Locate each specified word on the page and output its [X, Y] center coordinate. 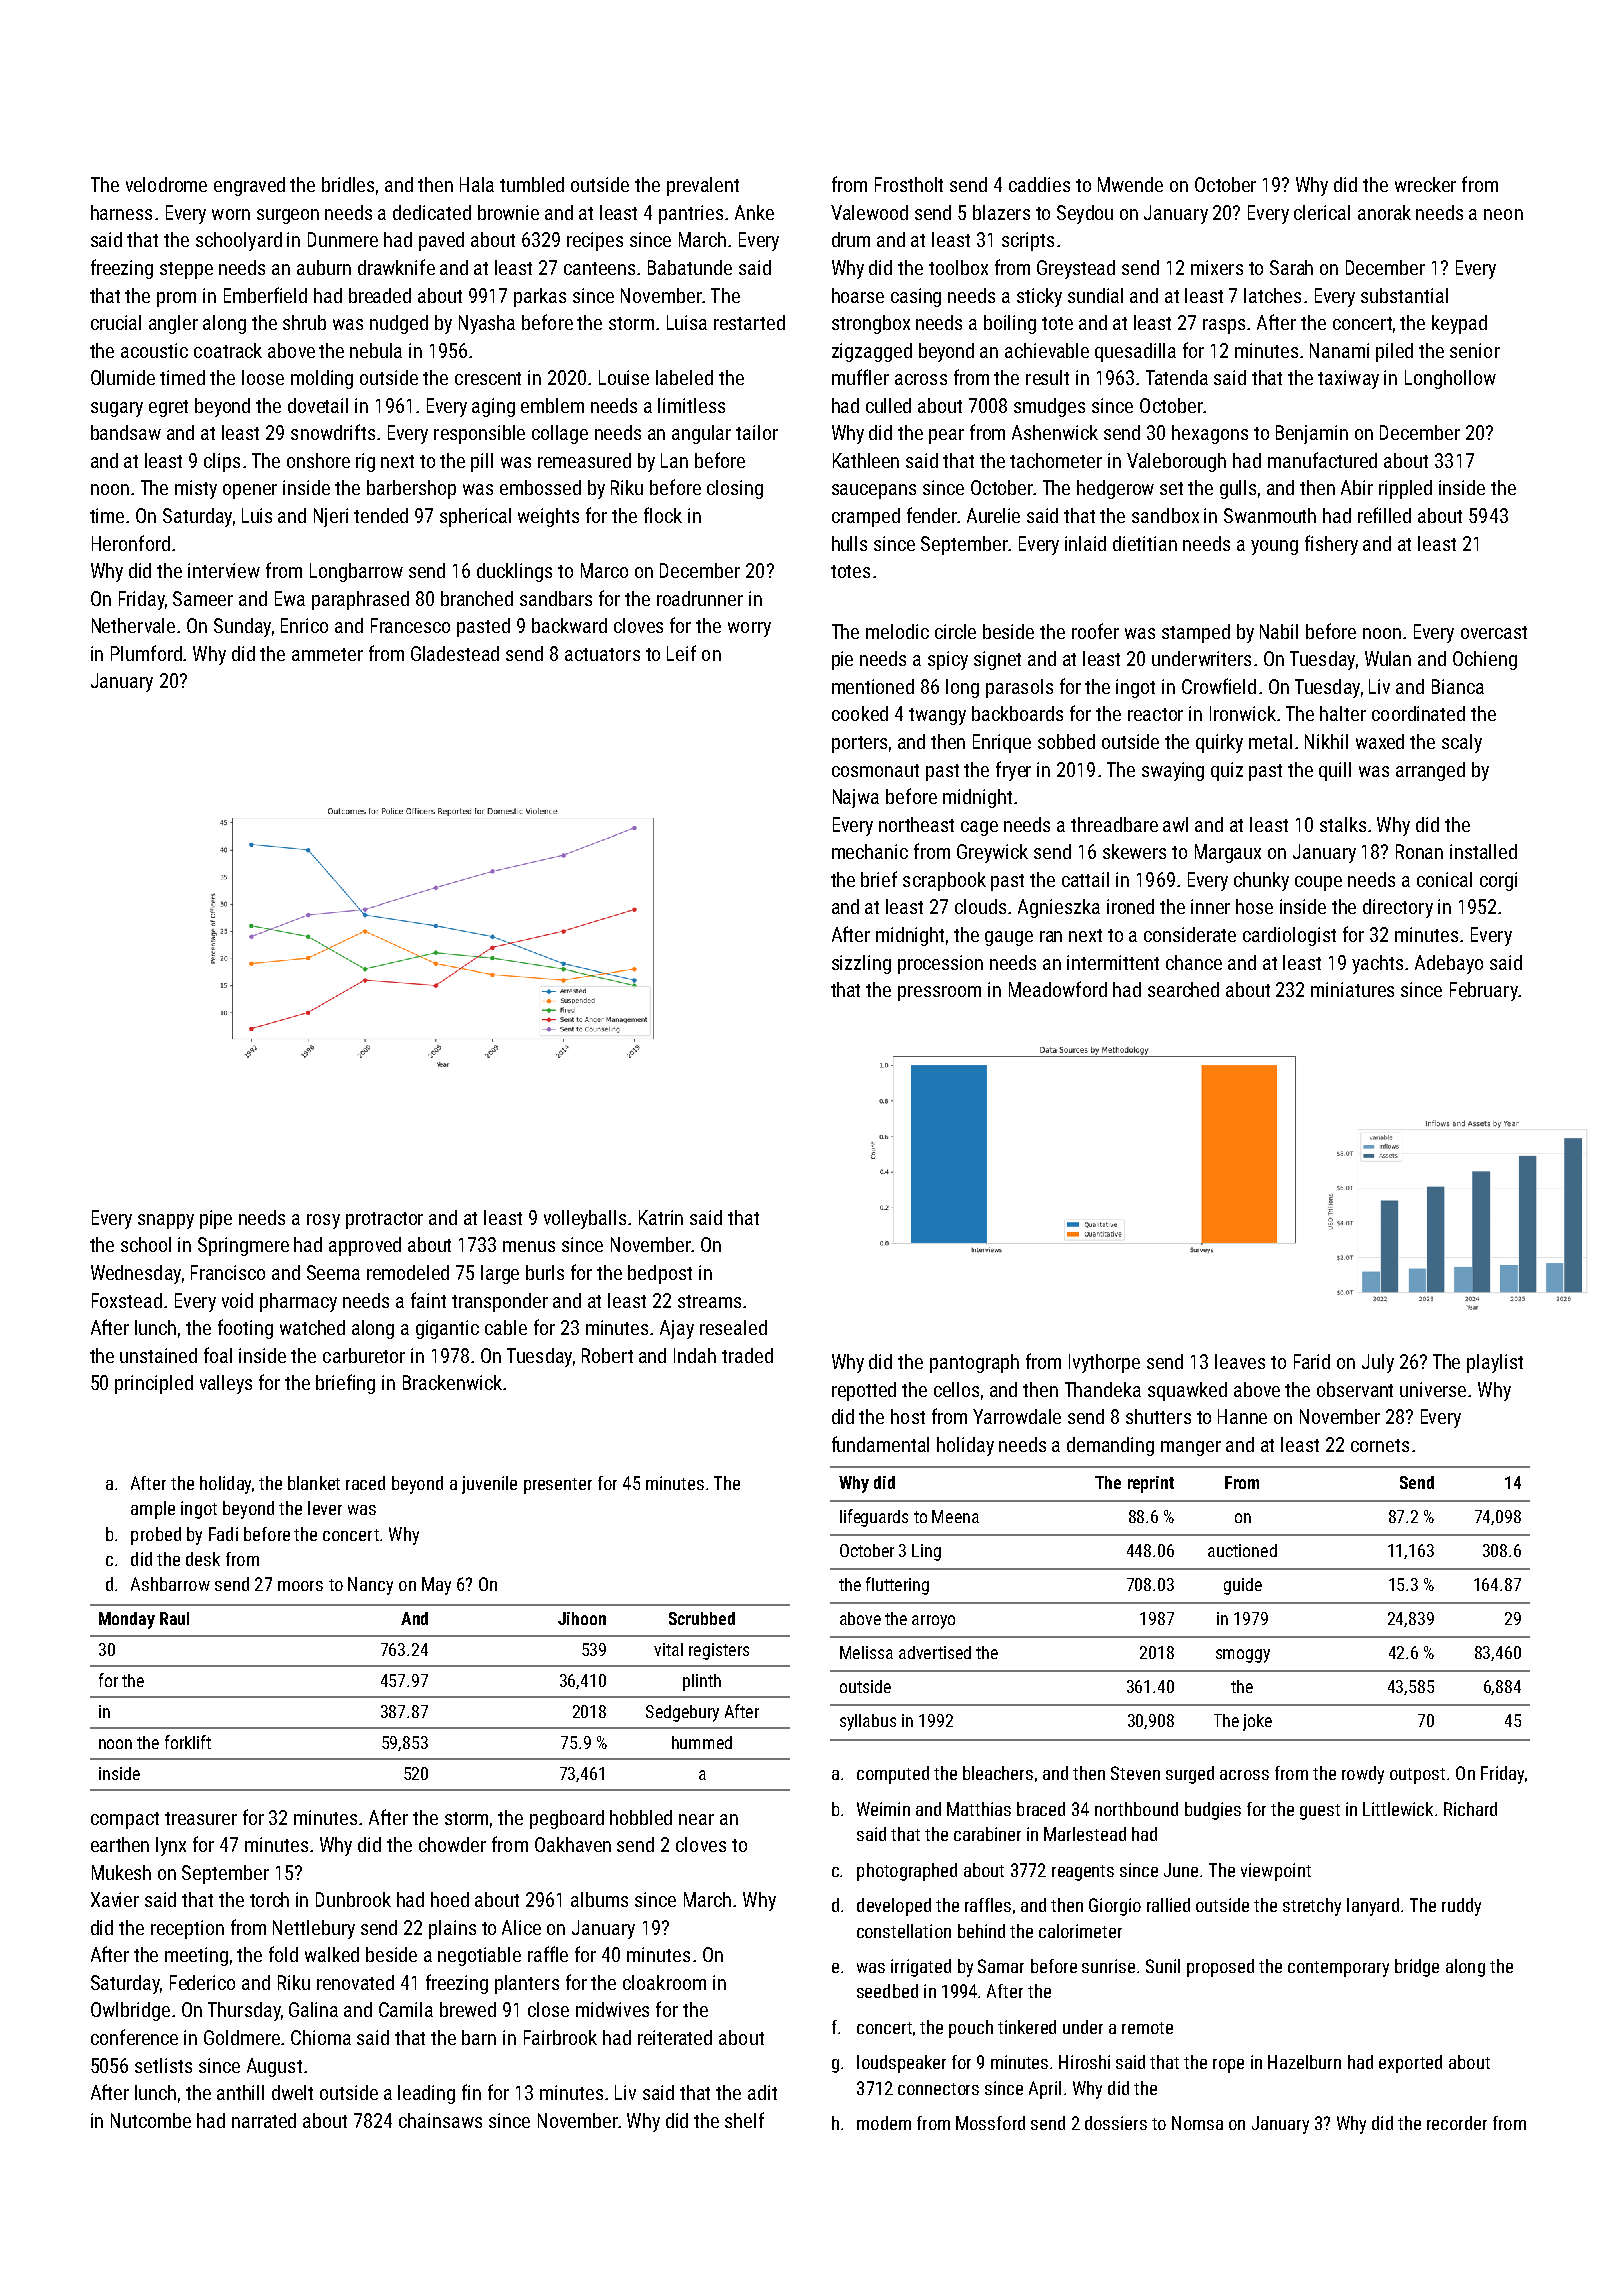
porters [859, 744]
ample [153, 1510]
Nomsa [1197, 2123]
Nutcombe [151, 2120]
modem [884, 2123]
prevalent [703, 186]
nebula [376, 350]
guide [1243, 1586]
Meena [955, 1516]
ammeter [327, 654]
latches [1272, 295]
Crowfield [1219, 686]
